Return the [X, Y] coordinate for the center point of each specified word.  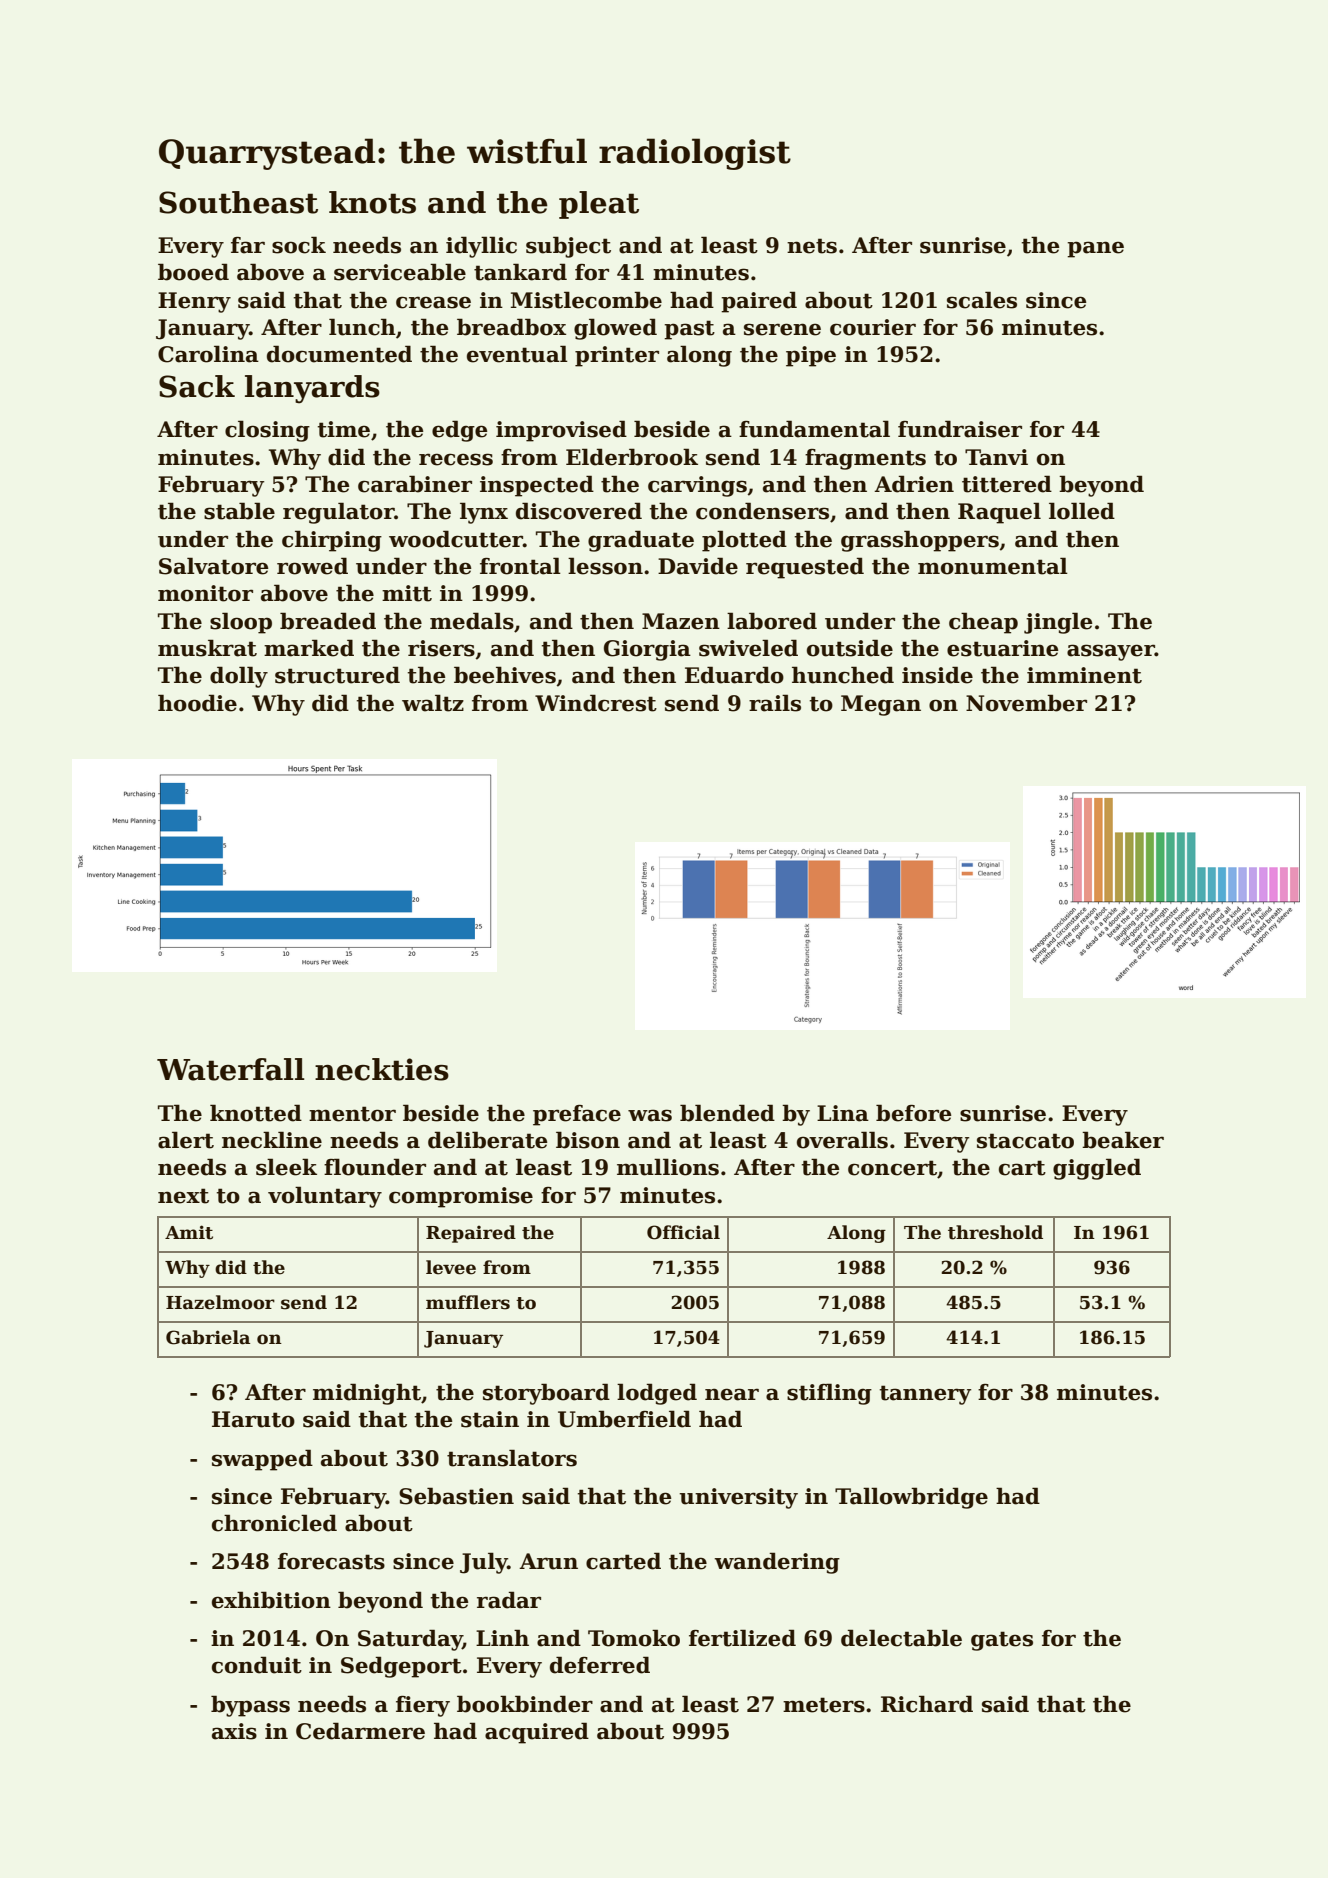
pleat [599, 205]
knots [372, 202]
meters [824, 1705]
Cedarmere [360, 1731]
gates [1002, 1641]
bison [588, 1140]
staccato [1025, 1141]
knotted [256, 1113]
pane [1095, 249]
